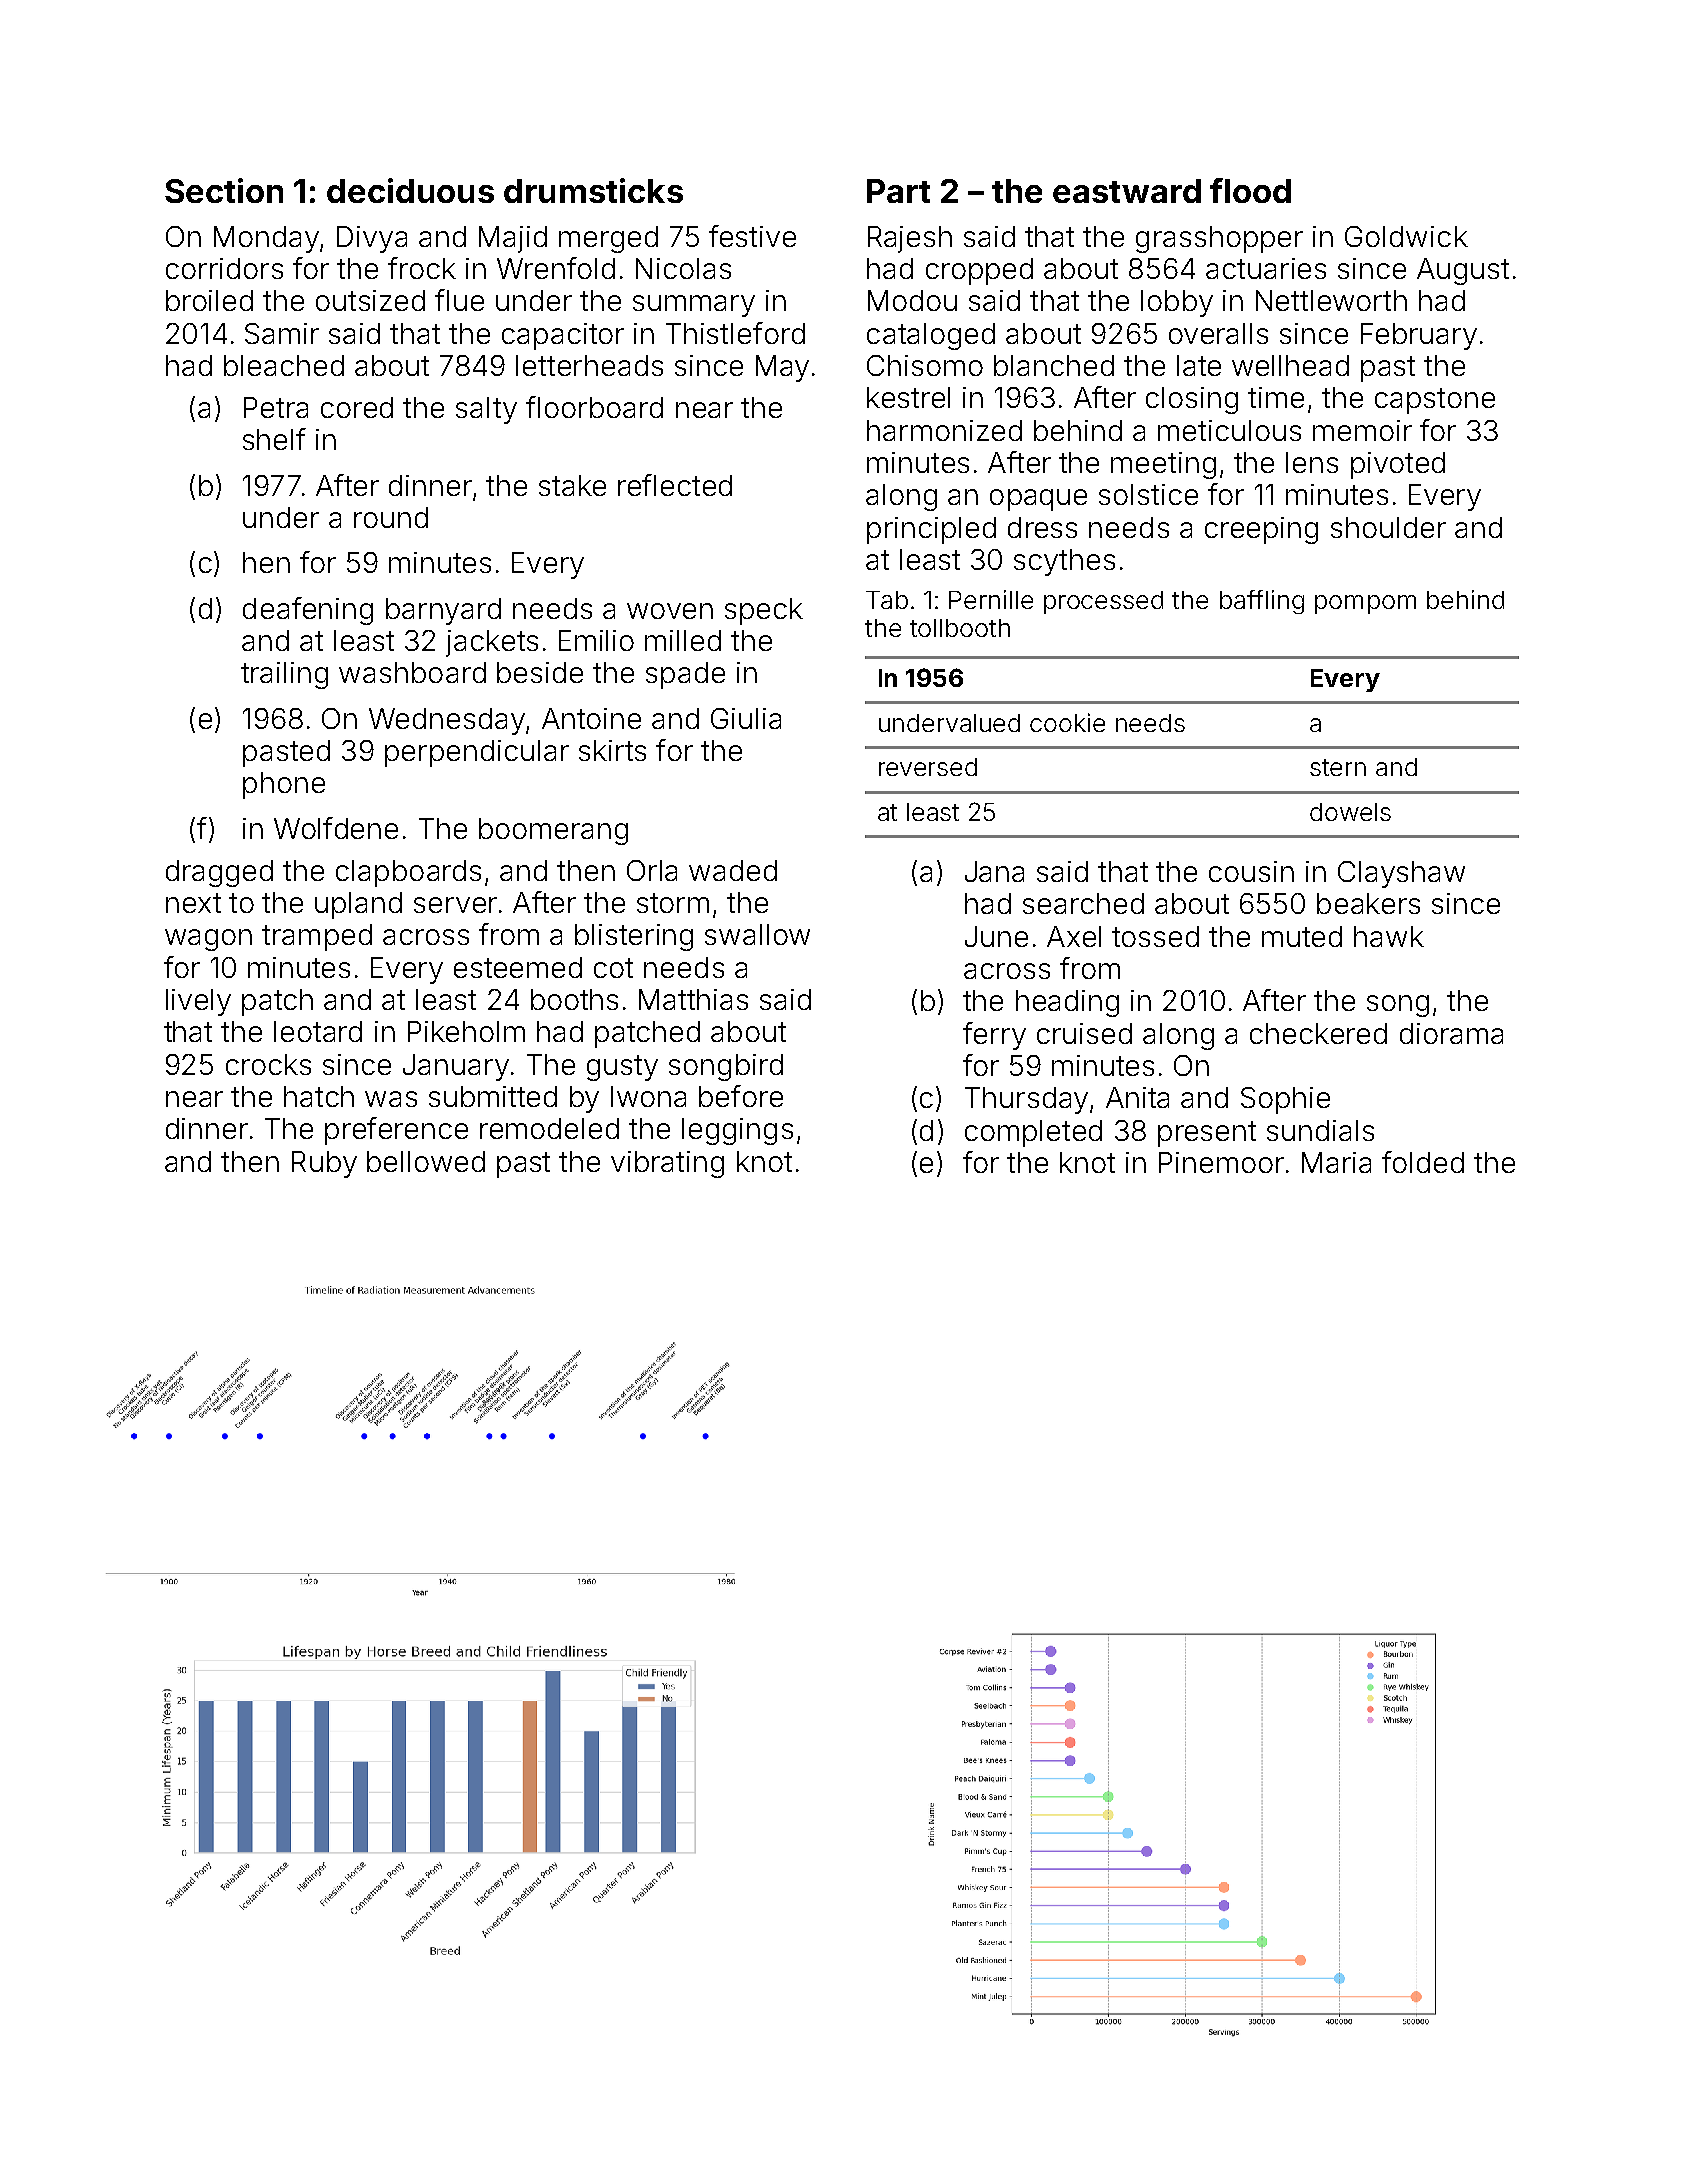 This image has width=1683, height=2178. Describe the element at coordinates (1064, 562) in the image. I see `scythes` at that location.
